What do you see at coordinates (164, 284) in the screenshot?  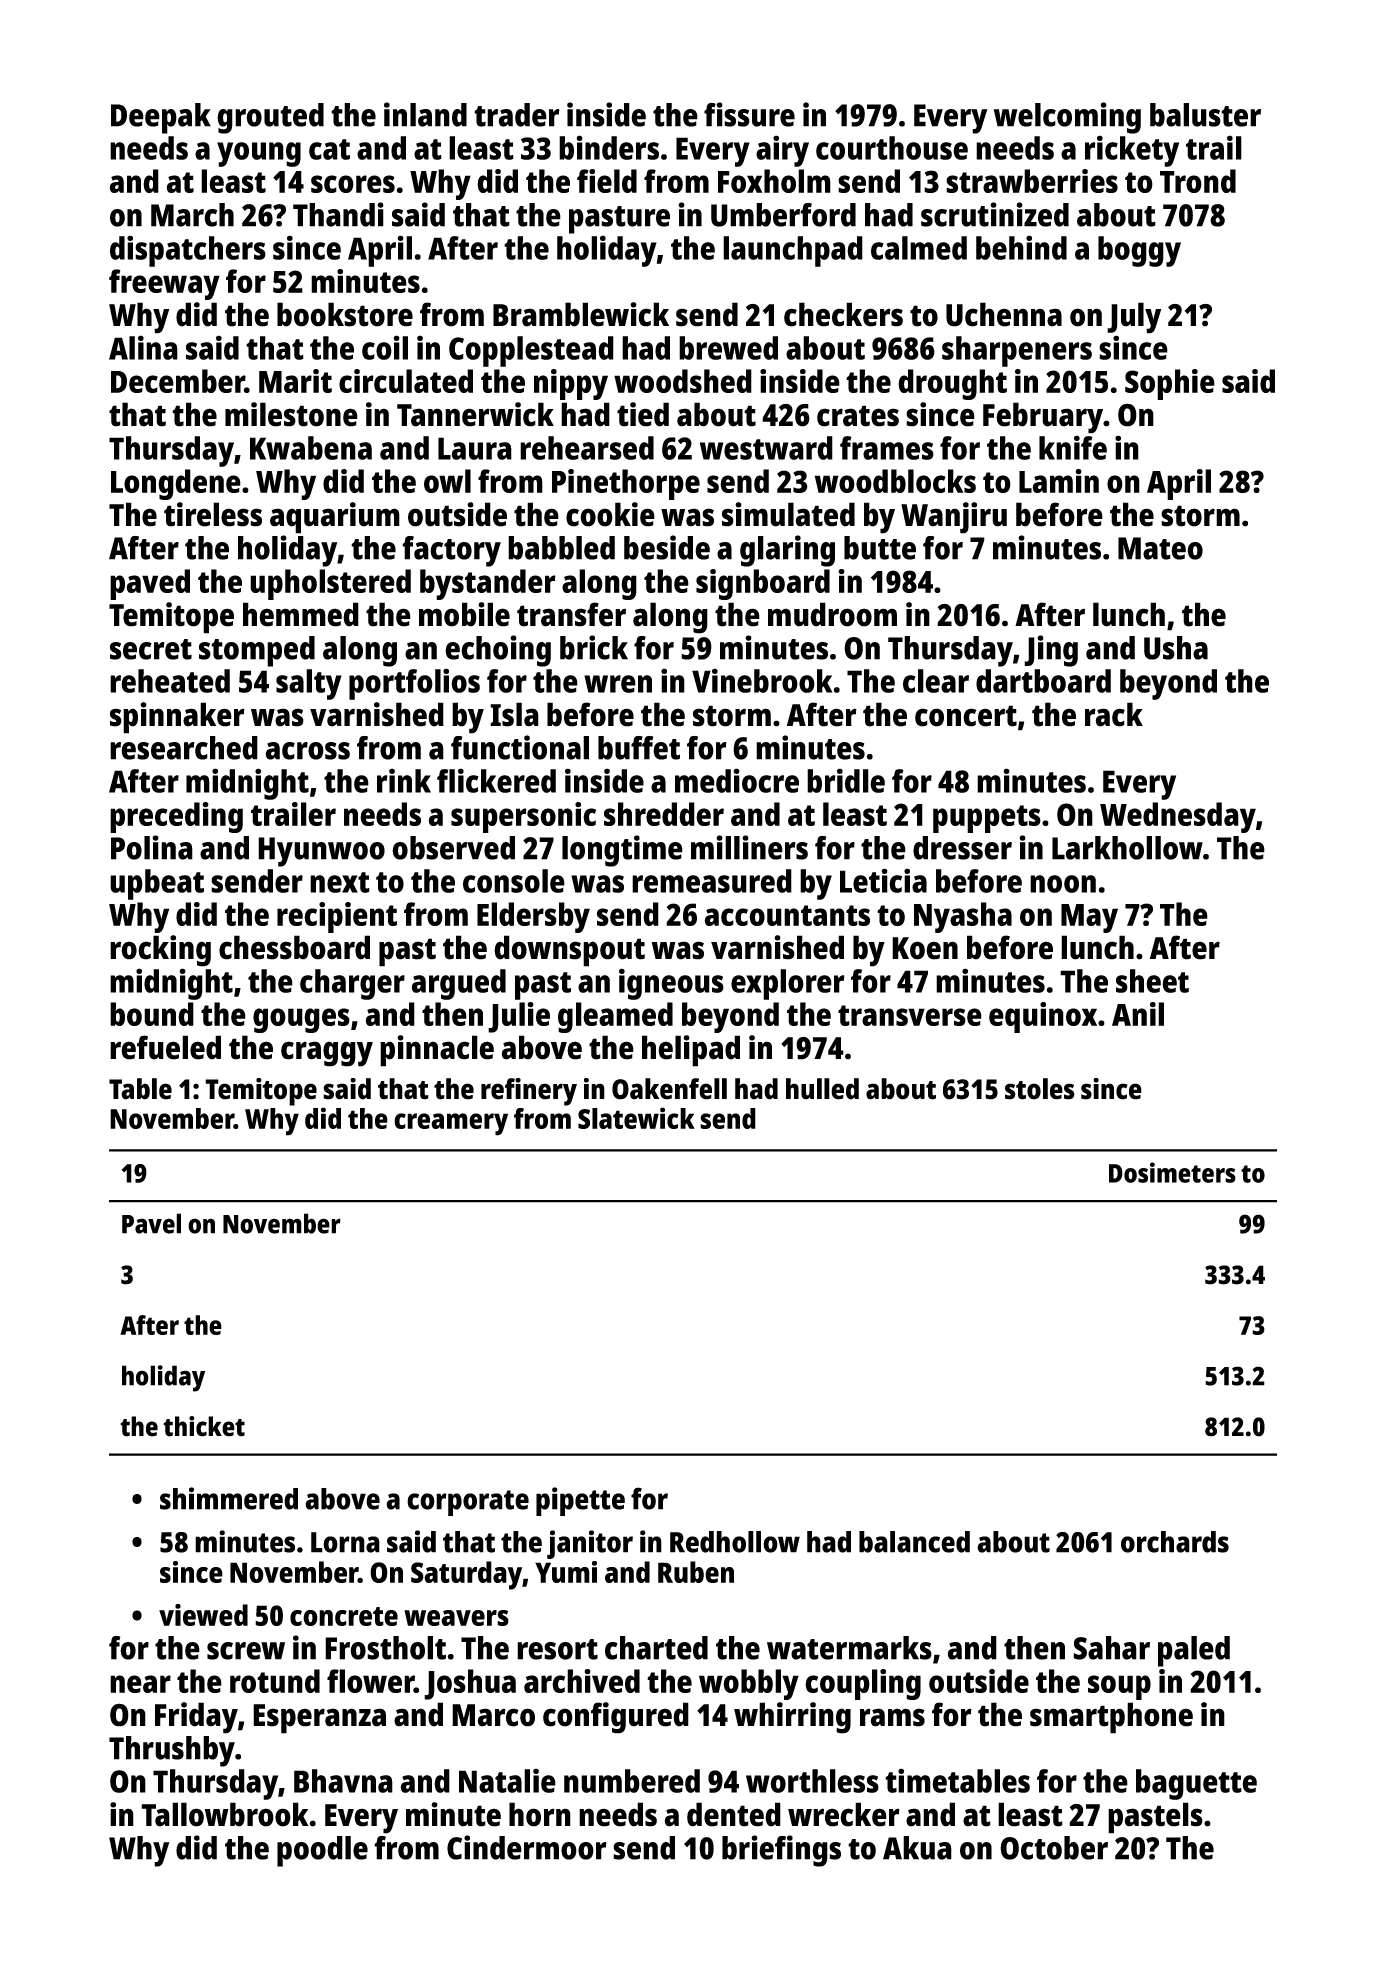 I see `freeway` at bounding box center [164, 284].
